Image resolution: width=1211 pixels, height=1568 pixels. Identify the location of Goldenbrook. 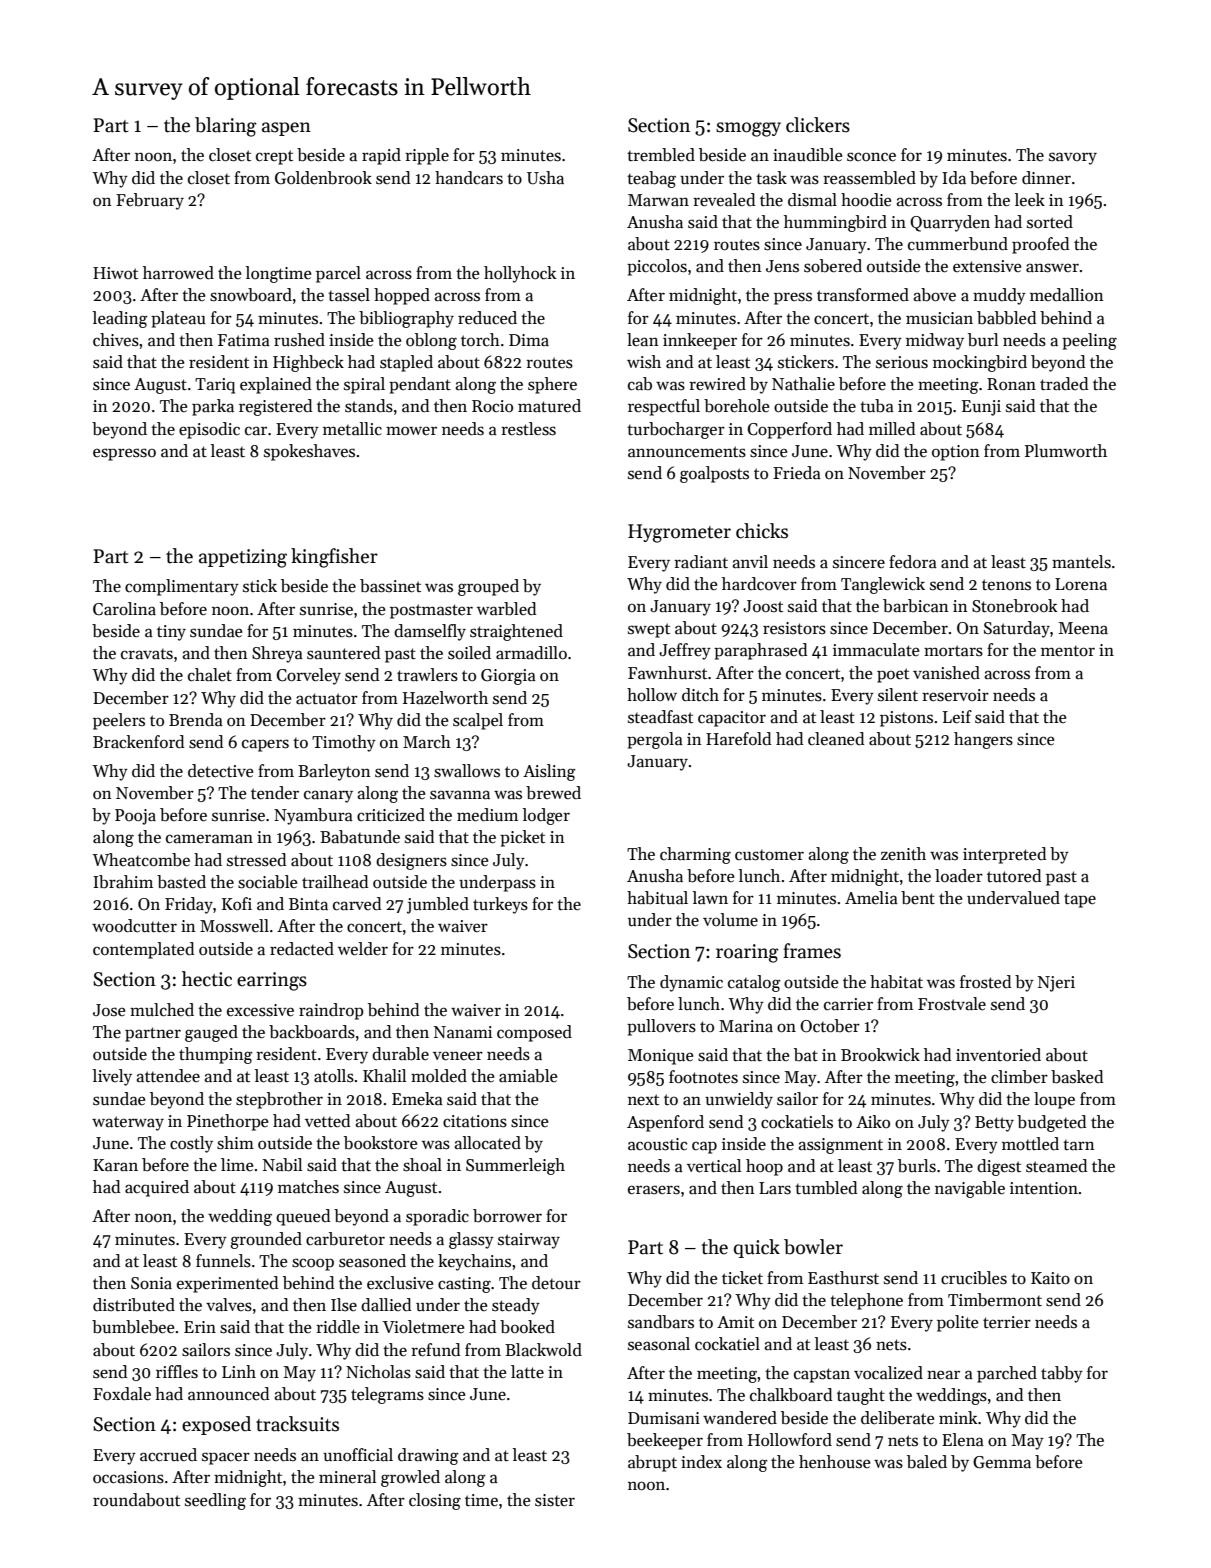
(323, 178).
